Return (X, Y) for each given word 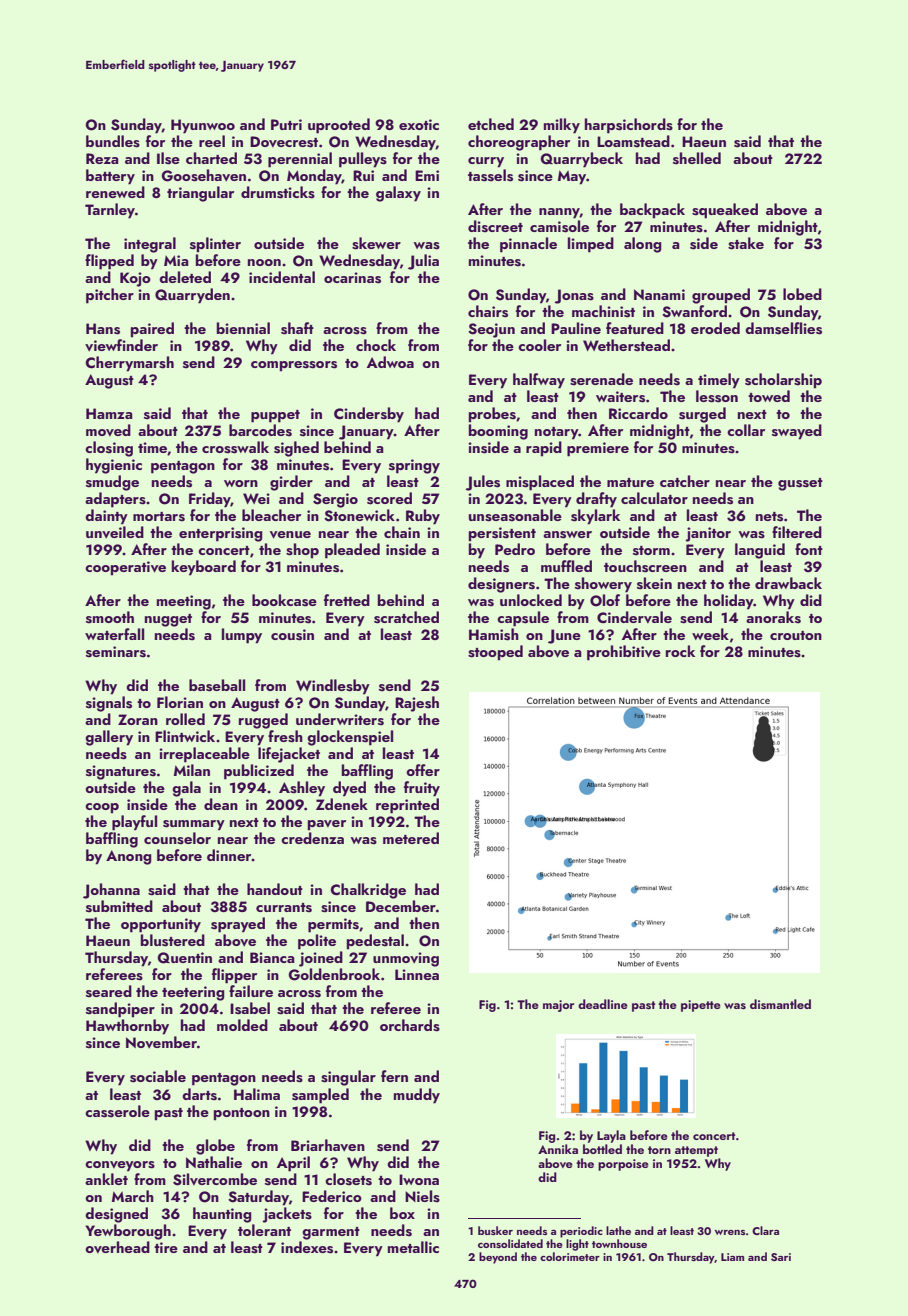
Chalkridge (368, 891)
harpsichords (629, 126)
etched (491, 124)
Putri (286, 124)
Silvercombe (215, 1179)
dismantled (780, 1004)
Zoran (138, 719)
